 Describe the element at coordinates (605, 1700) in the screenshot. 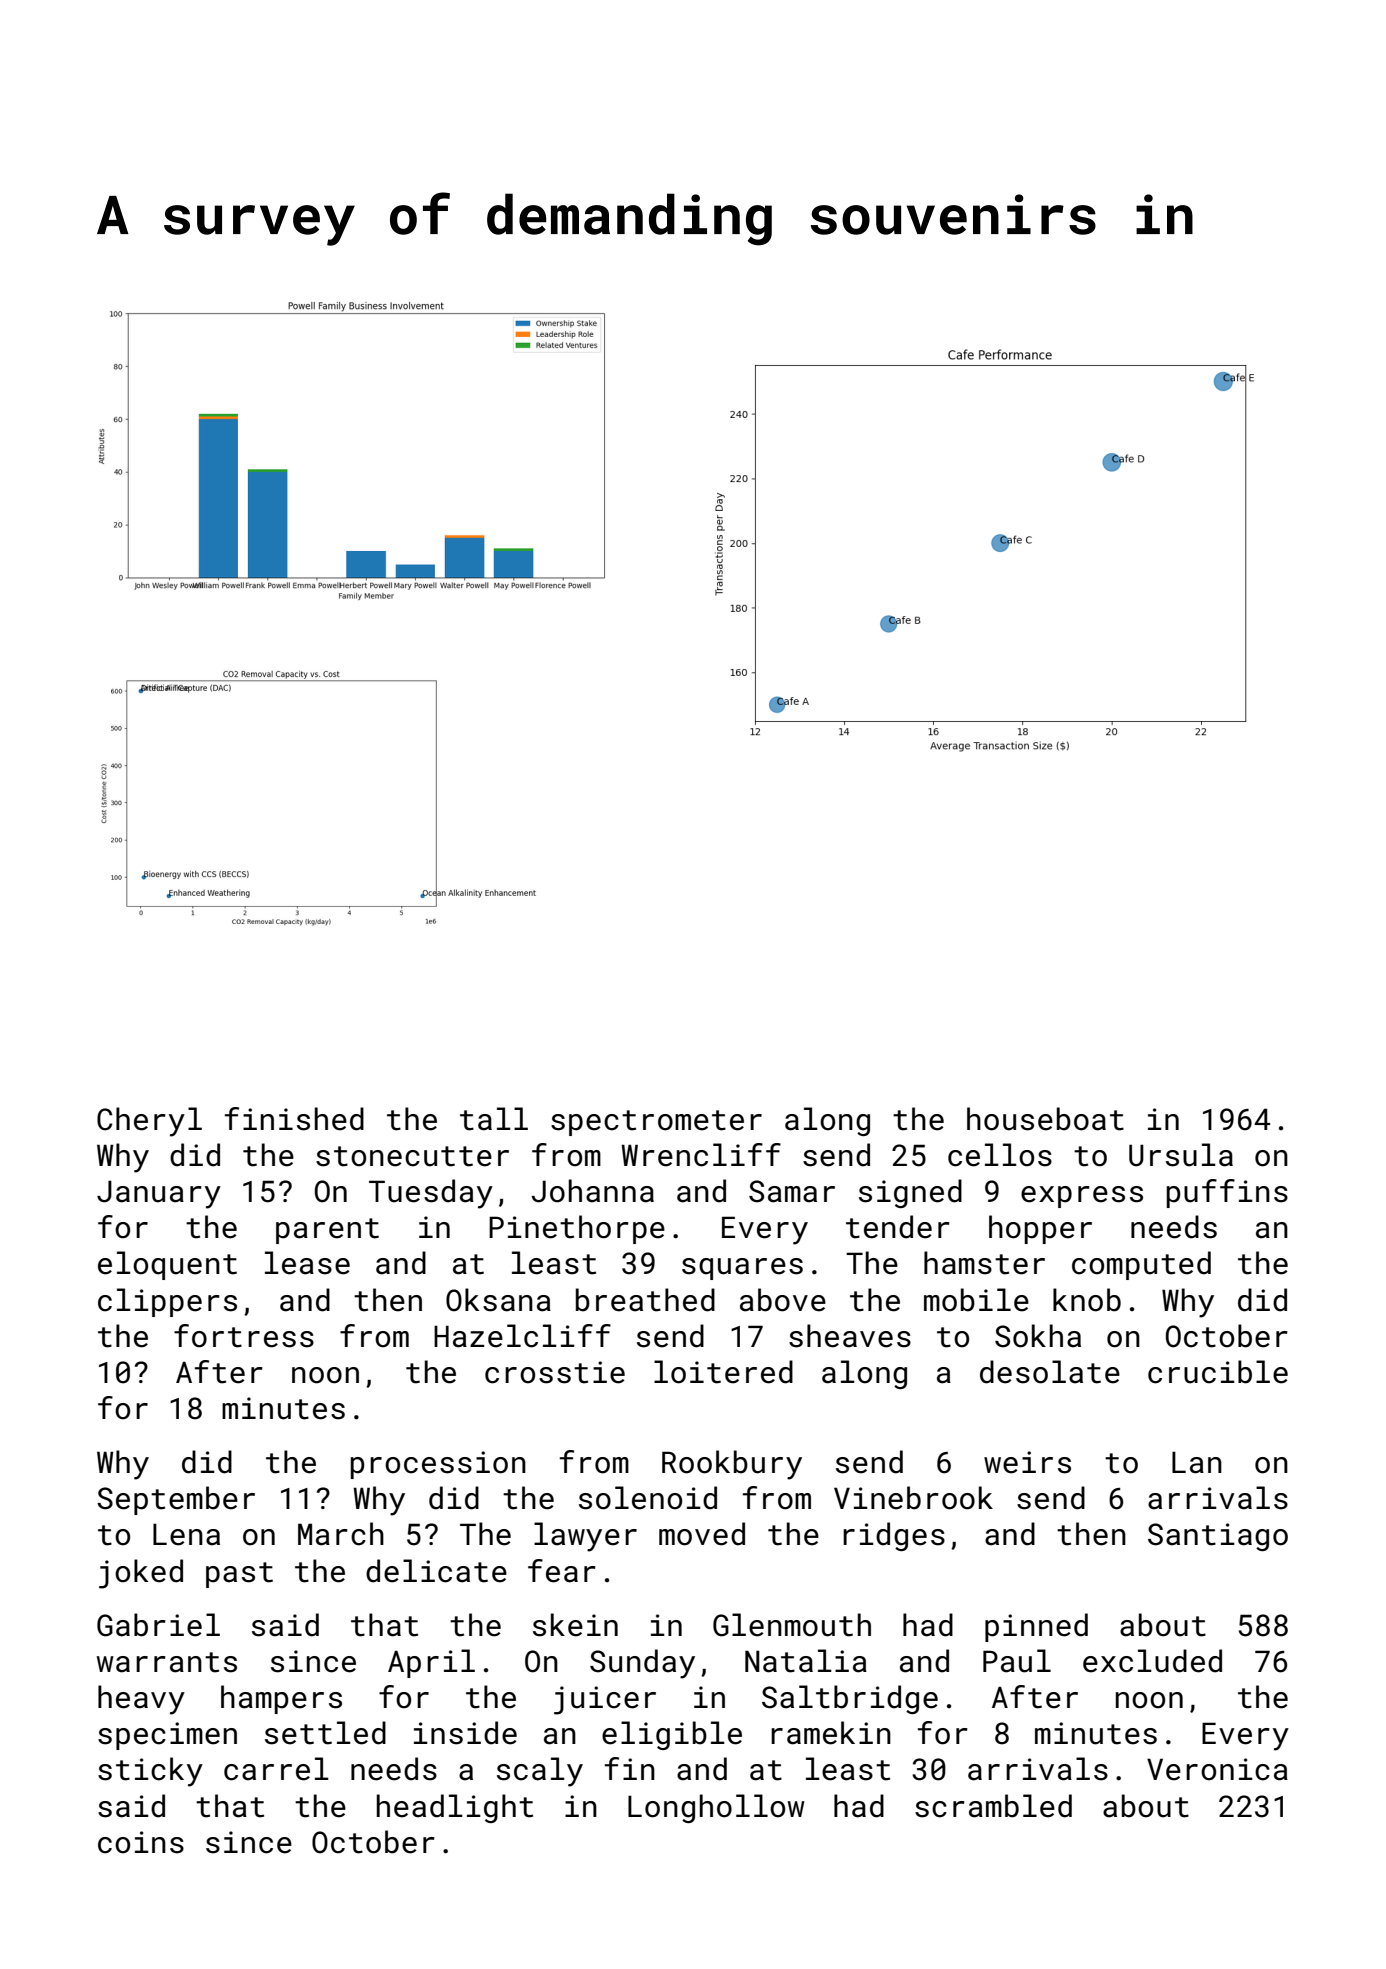

I see `juicer` at that location.
